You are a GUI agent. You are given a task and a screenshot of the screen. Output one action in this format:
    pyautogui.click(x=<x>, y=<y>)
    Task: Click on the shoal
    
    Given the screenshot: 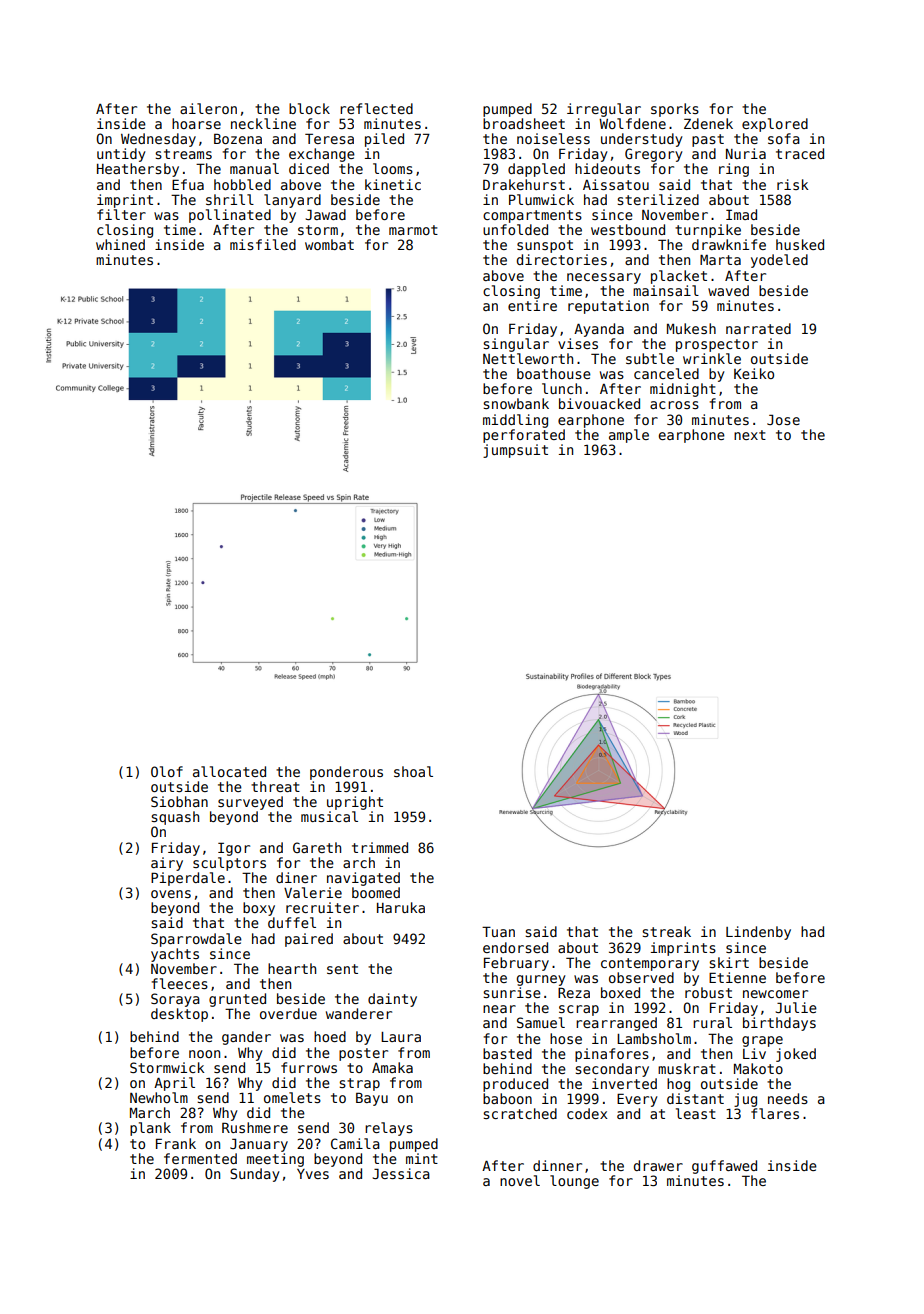 What is the action you would take?
    pyautogui.click(x=413, y=771)
